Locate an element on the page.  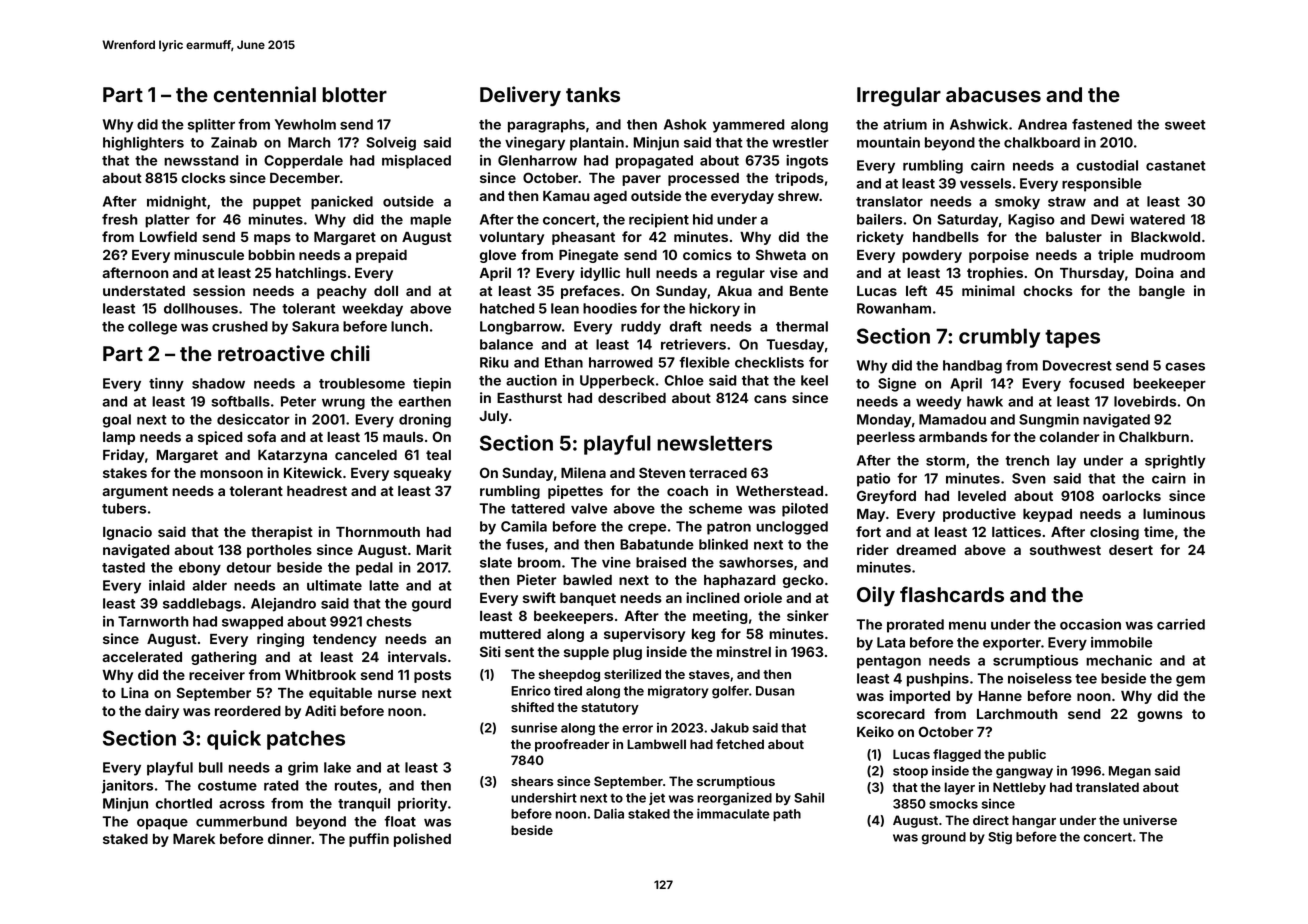
bangle is located at coordinates (1162, 292).
